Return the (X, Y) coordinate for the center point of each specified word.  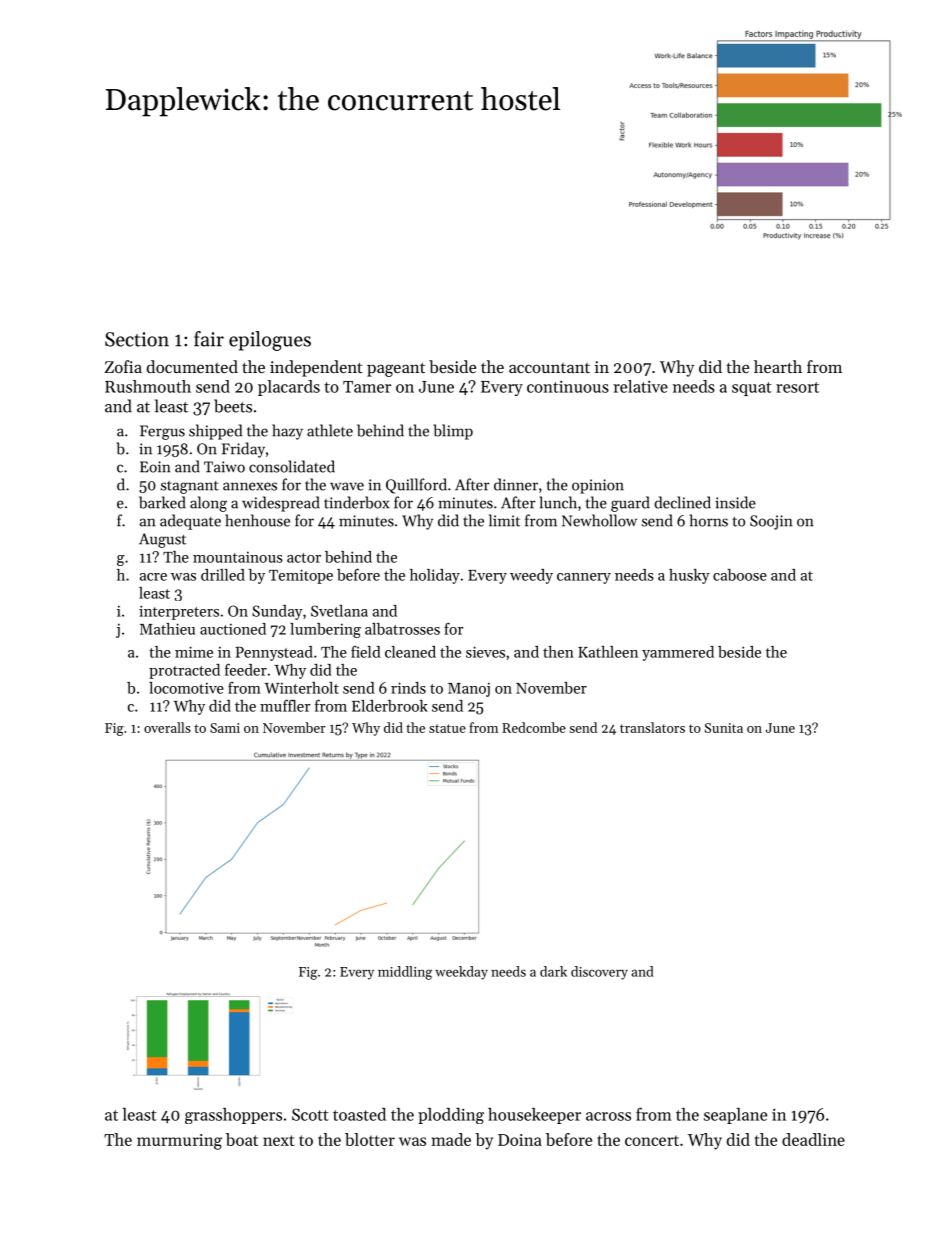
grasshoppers (233, 1116)
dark (553, 971)
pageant (396, 369)
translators (652, 727)
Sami (225, 728)
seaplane (735, 1116)
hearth (778, 366)
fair (209, 339)
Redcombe (534, 727)
